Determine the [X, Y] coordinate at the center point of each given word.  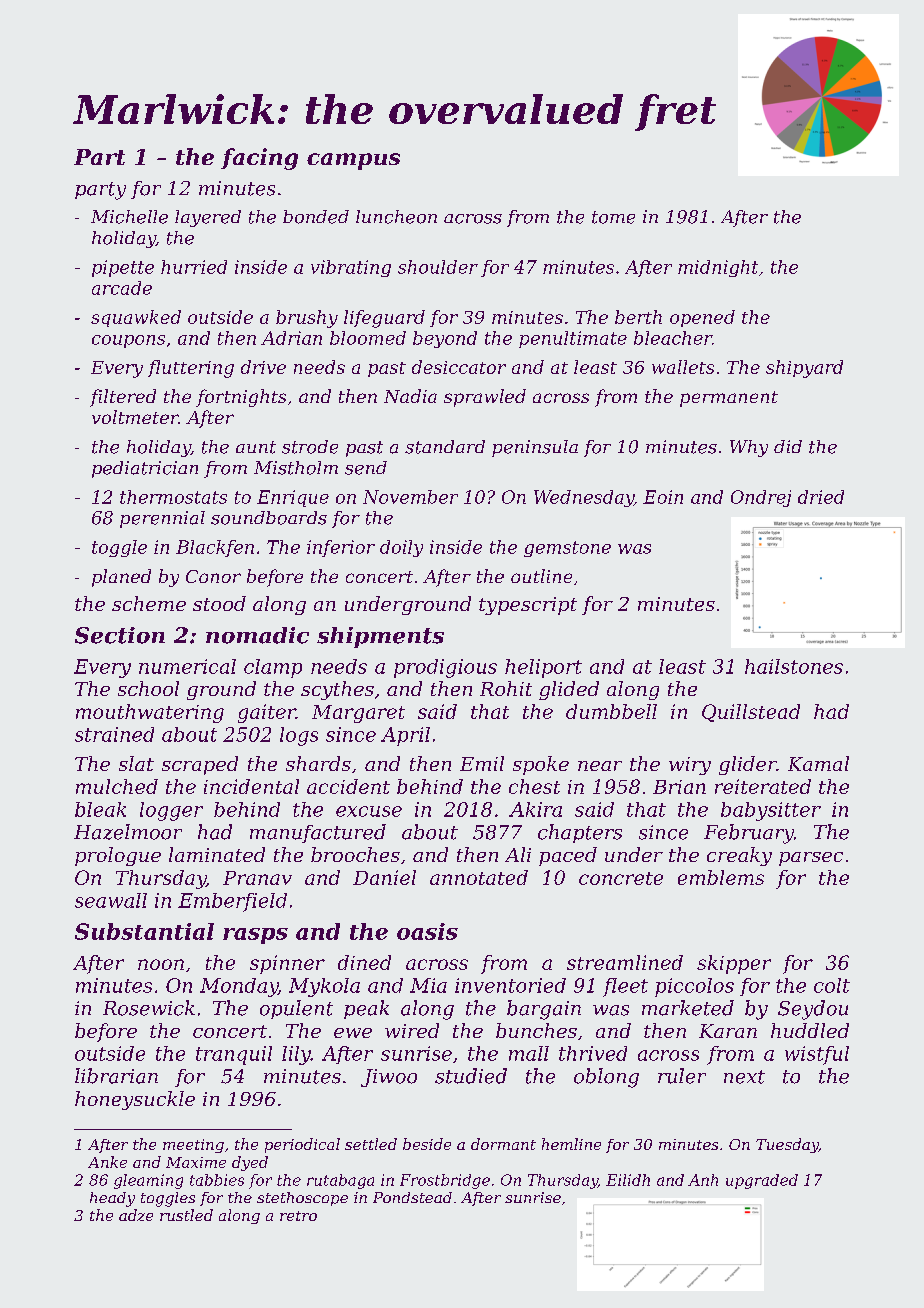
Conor [213, 576]
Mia [428, 985]
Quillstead [751, 713]
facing [259, 159]
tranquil [234, 1055]
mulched [117, 786]
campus [353, 161]
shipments [380, 637]
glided [569, 690]
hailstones [794, 666]
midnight [718, 268]
